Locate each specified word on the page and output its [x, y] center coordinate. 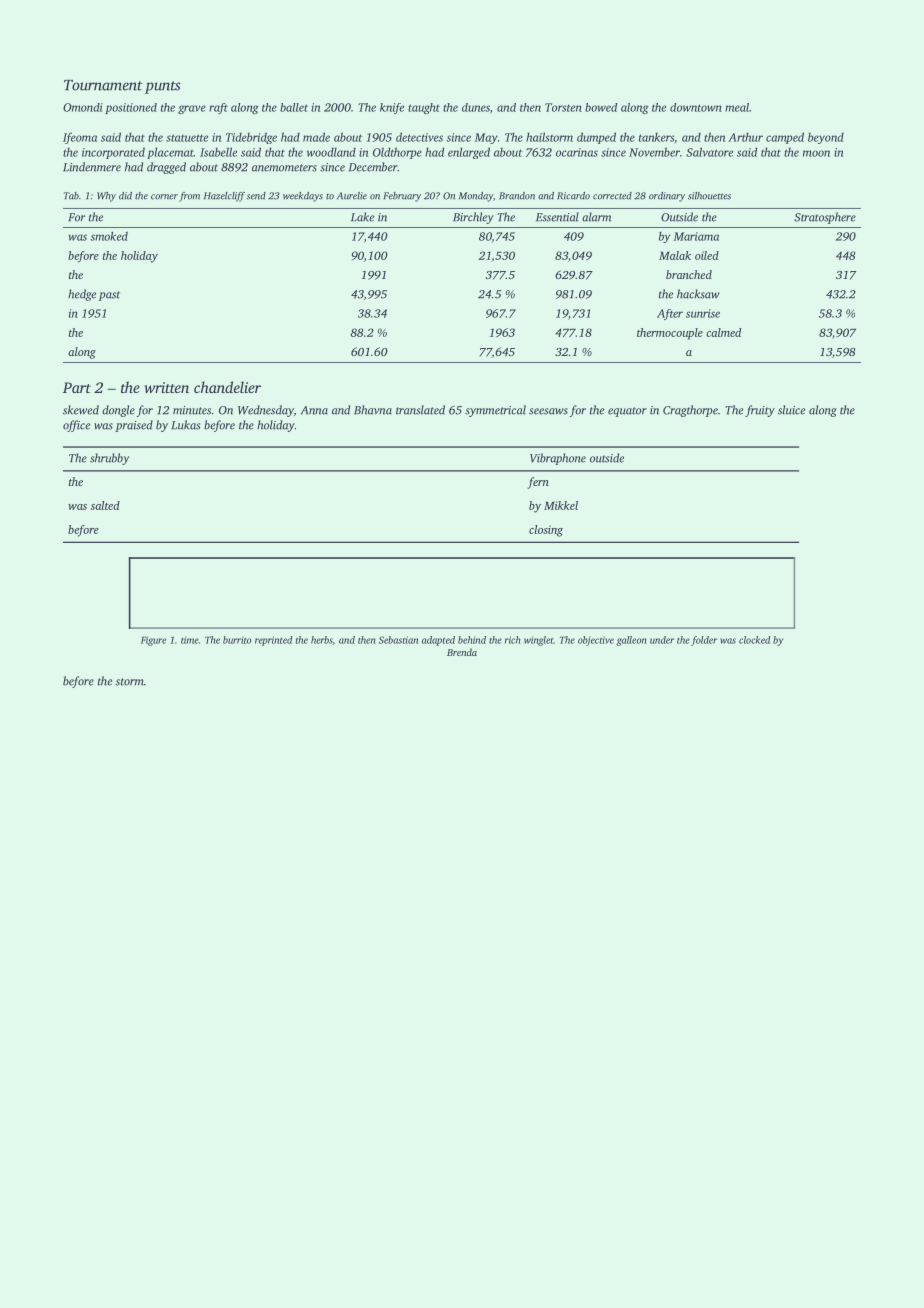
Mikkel [561, 505]
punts [163, 87]
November [654, 152]
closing [546, 531]
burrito [237, 640]
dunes [476, 107]
